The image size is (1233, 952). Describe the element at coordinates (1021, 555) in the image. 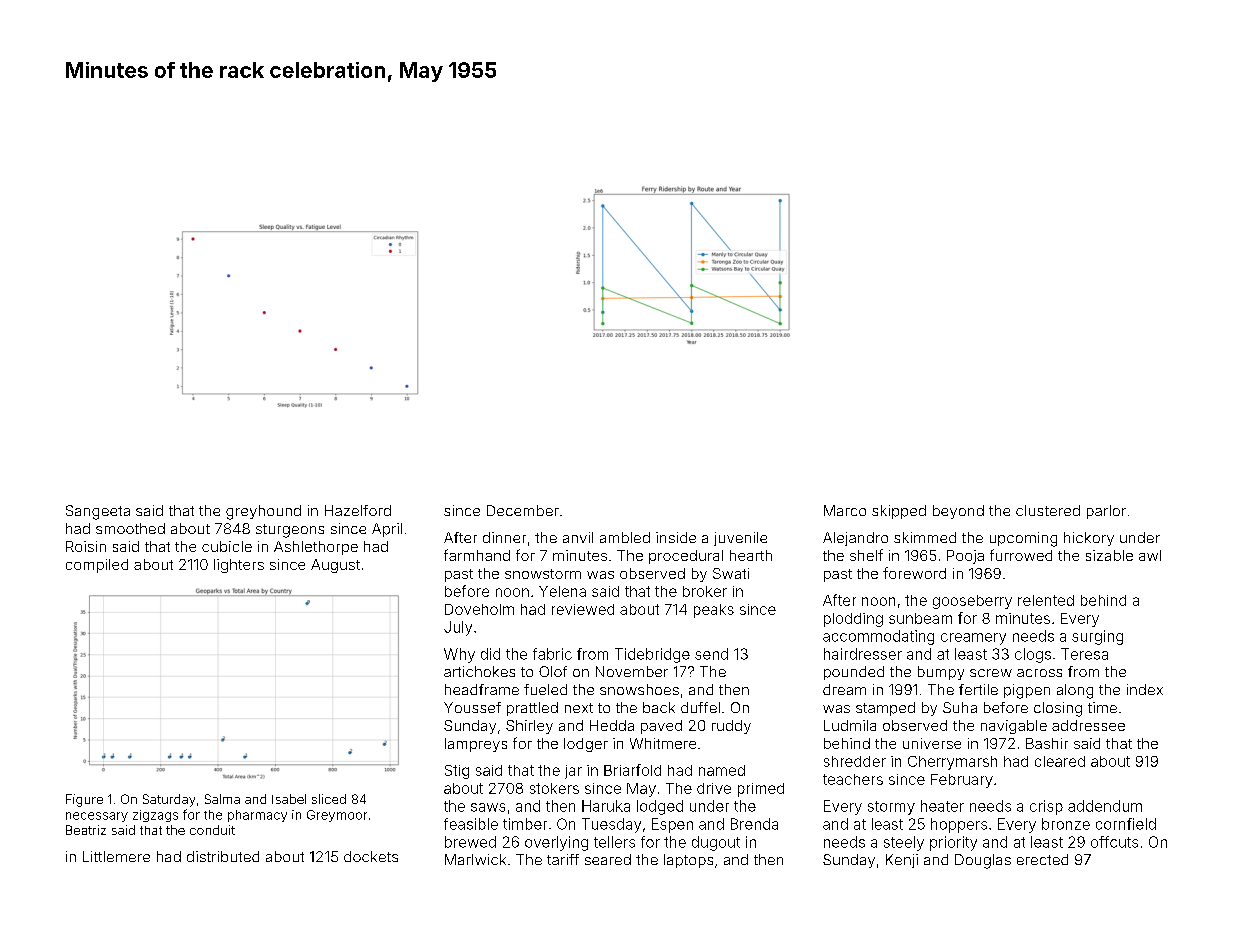

I see `furrowed` at that location.
